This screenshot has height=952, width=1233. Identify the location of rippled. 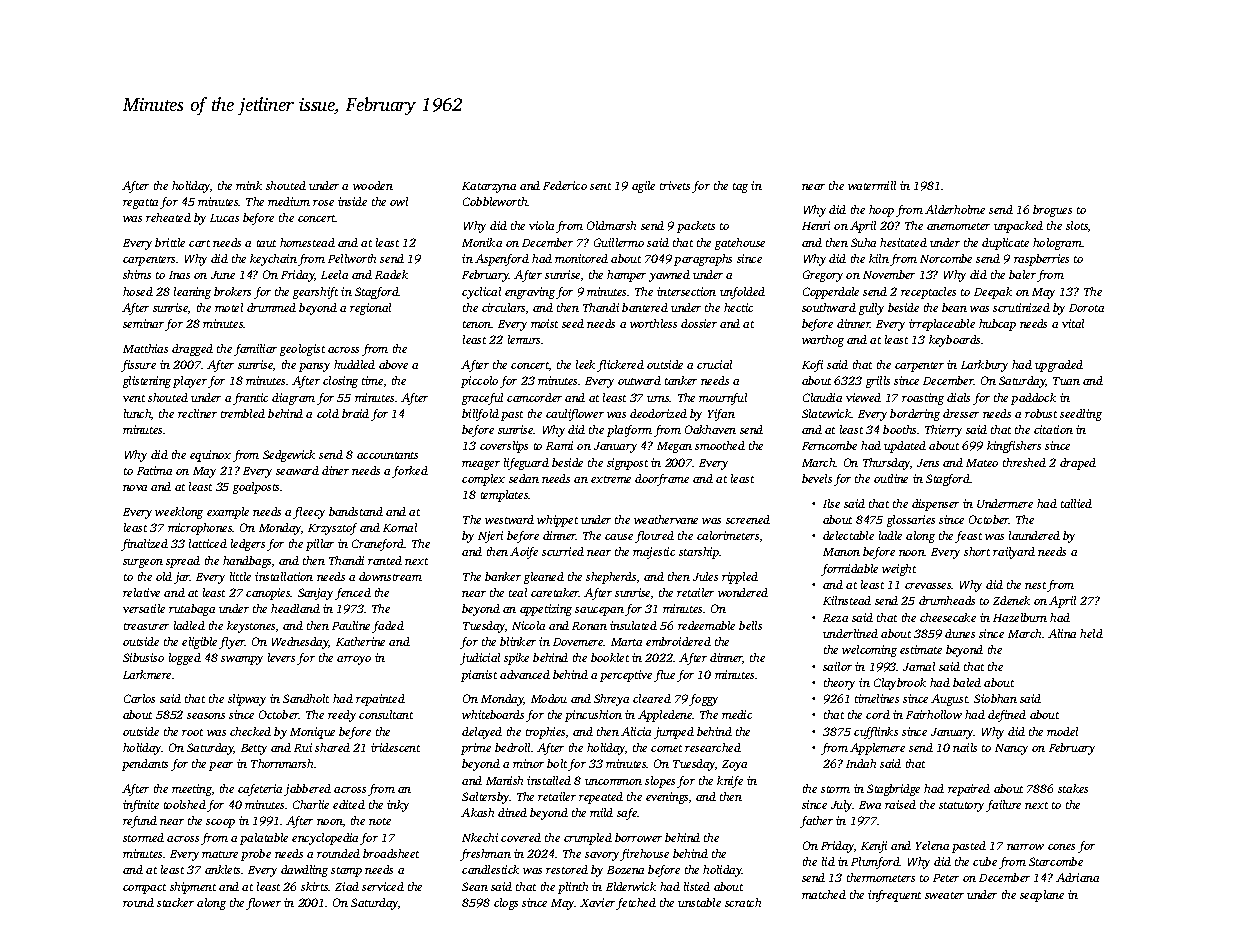
(740, 578).
